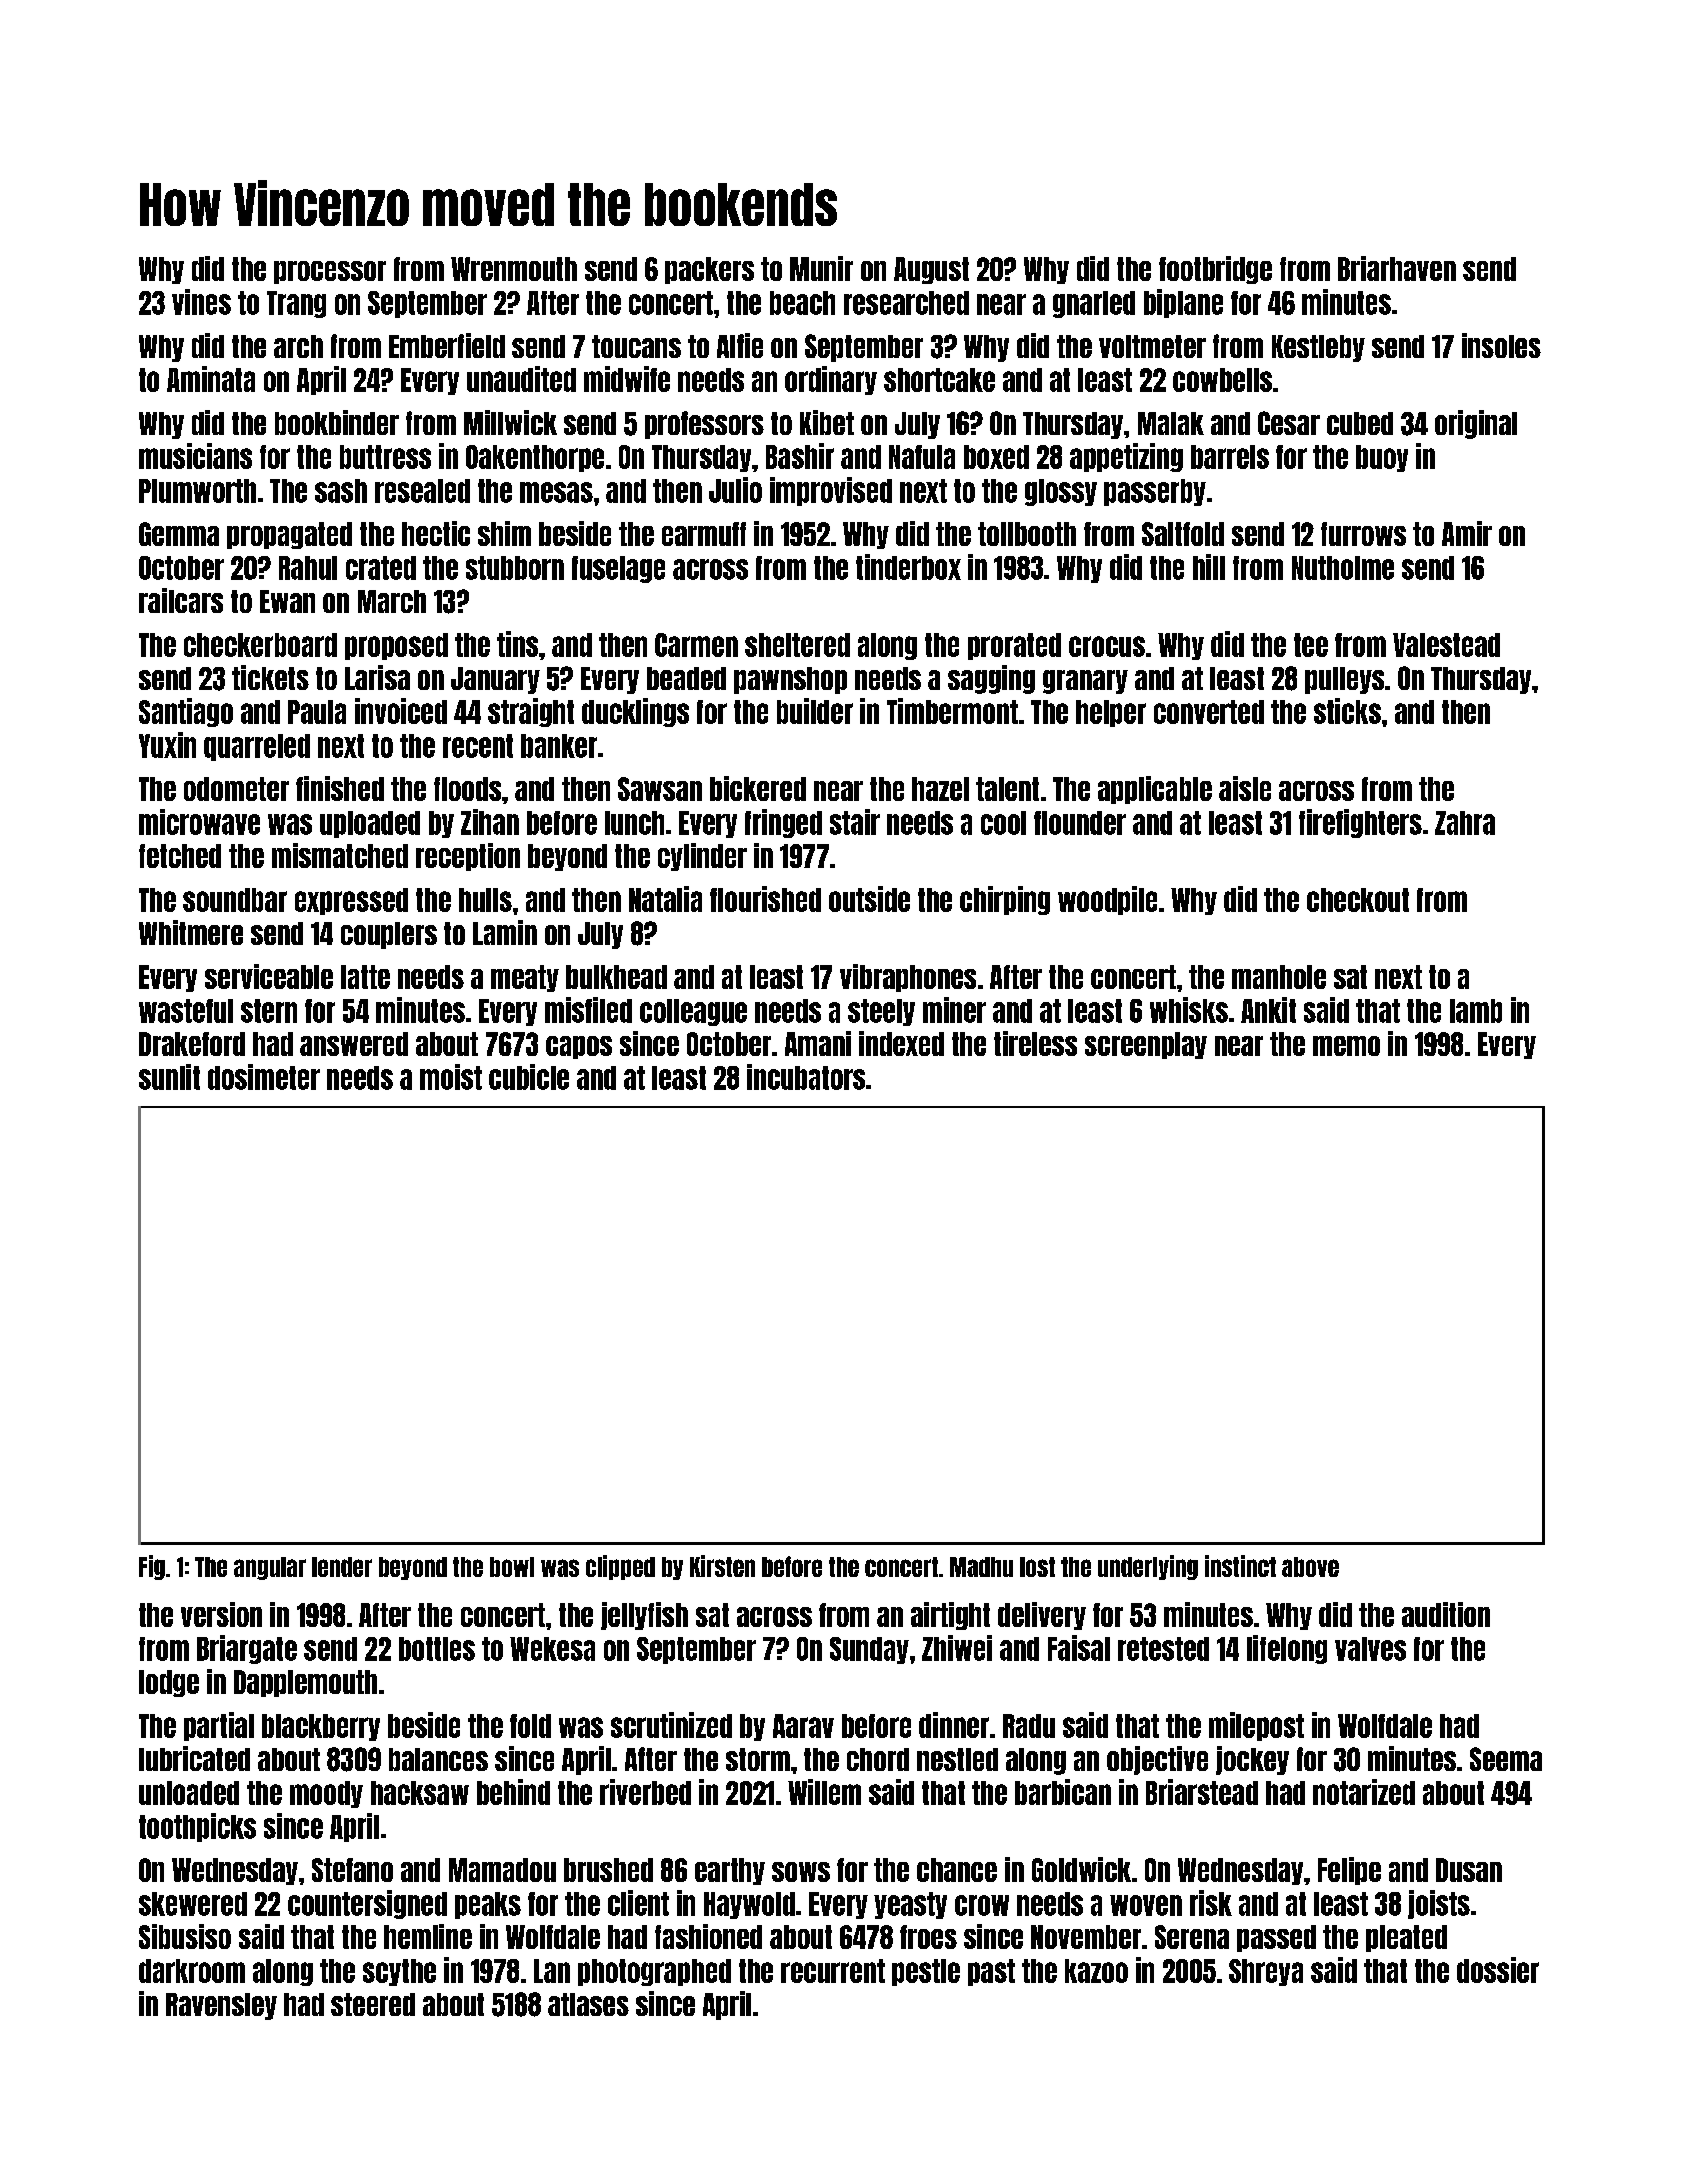 This screenshot has height=2178, width=1683. I want to click on darkroom, so click(192, 1971).
